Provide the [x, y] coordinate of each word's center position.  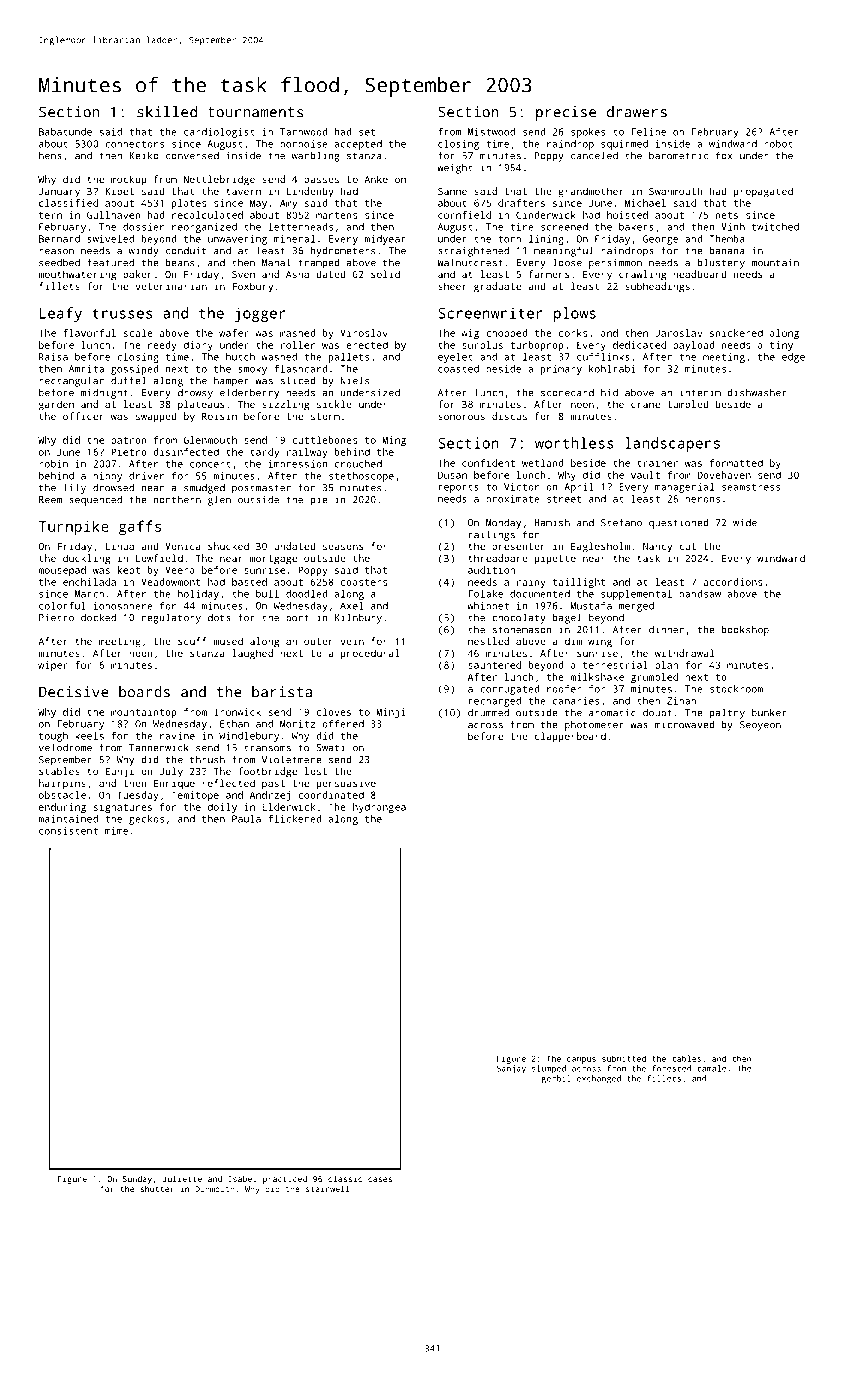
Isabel [242, 1178]
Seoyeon [760, 726]
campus [581, 1060]
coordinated [331, 795]
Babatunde [65, 132]
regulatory [171, 618]
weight [455, 168]
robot [778, 144]
